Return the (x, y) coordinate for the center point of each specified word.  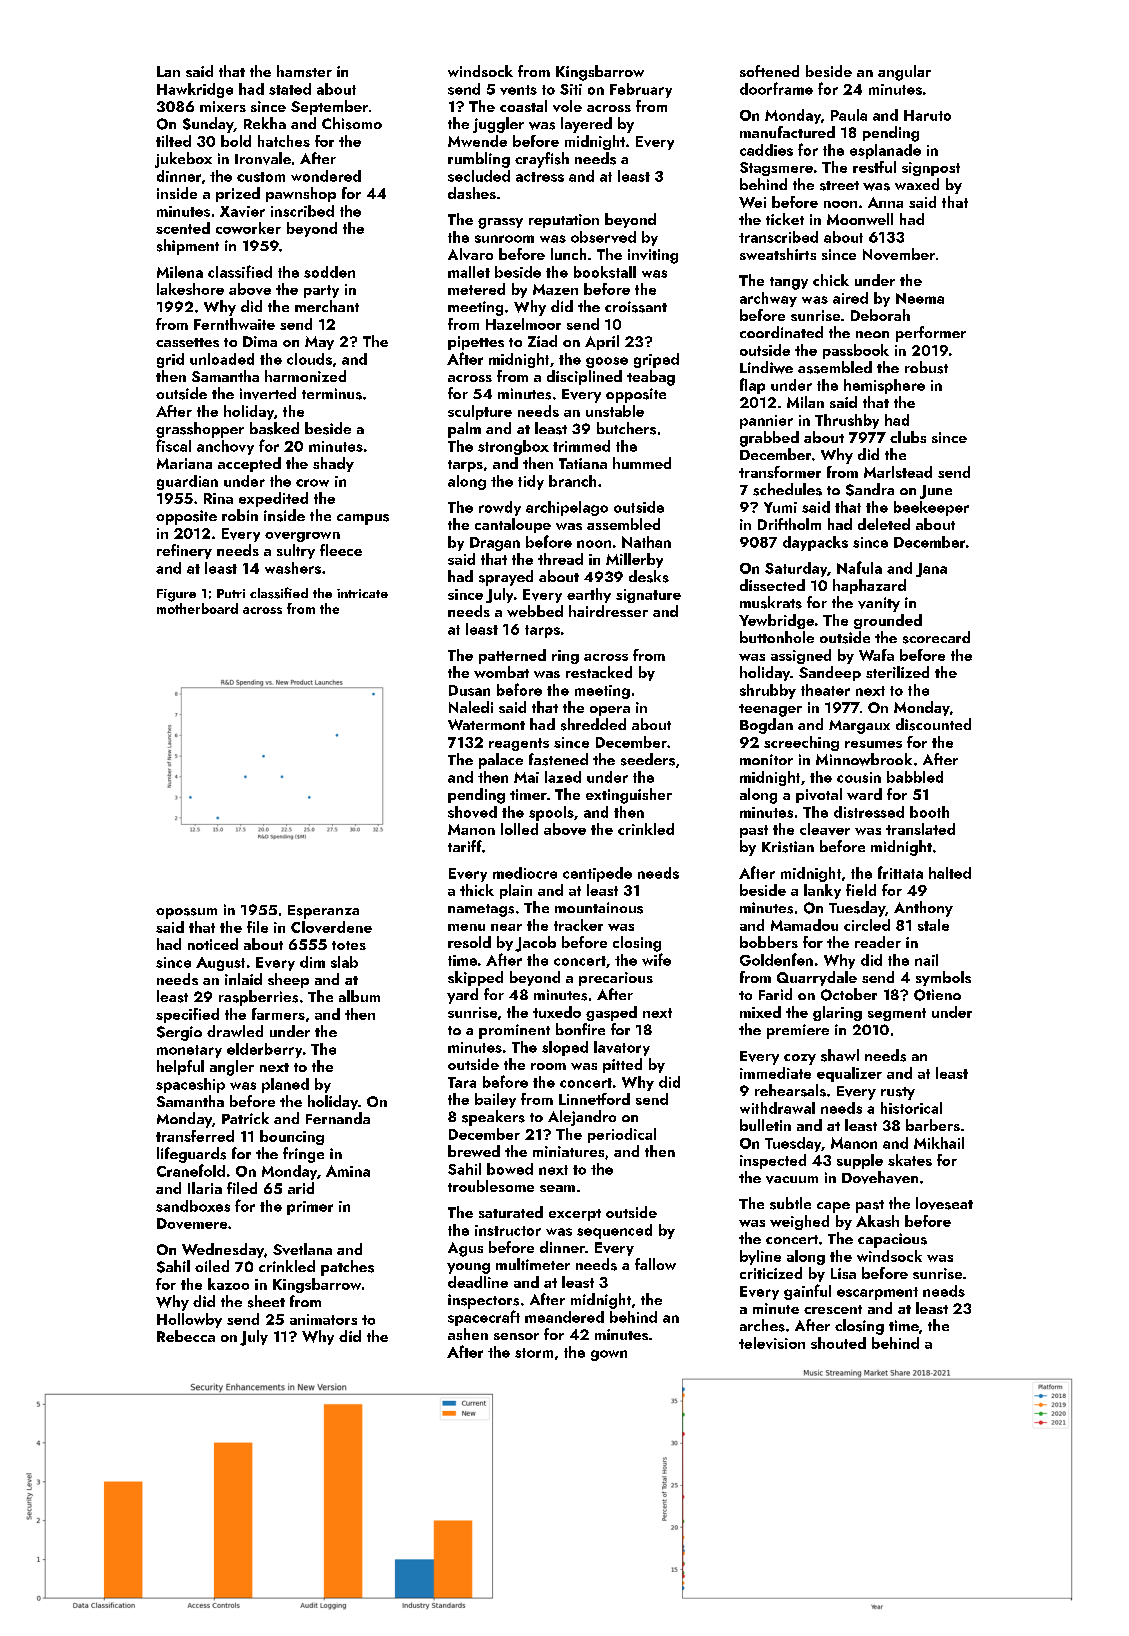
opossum (186, 913)
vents (518, 90)
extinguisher (629, 796)
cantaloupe (513, 525)
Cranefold (191, 1170)
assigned (801, 656)
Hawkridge (195, 90)
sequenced (614, 1231)
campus (363, 519)
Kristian (788, 847)
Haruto (927, 115)
